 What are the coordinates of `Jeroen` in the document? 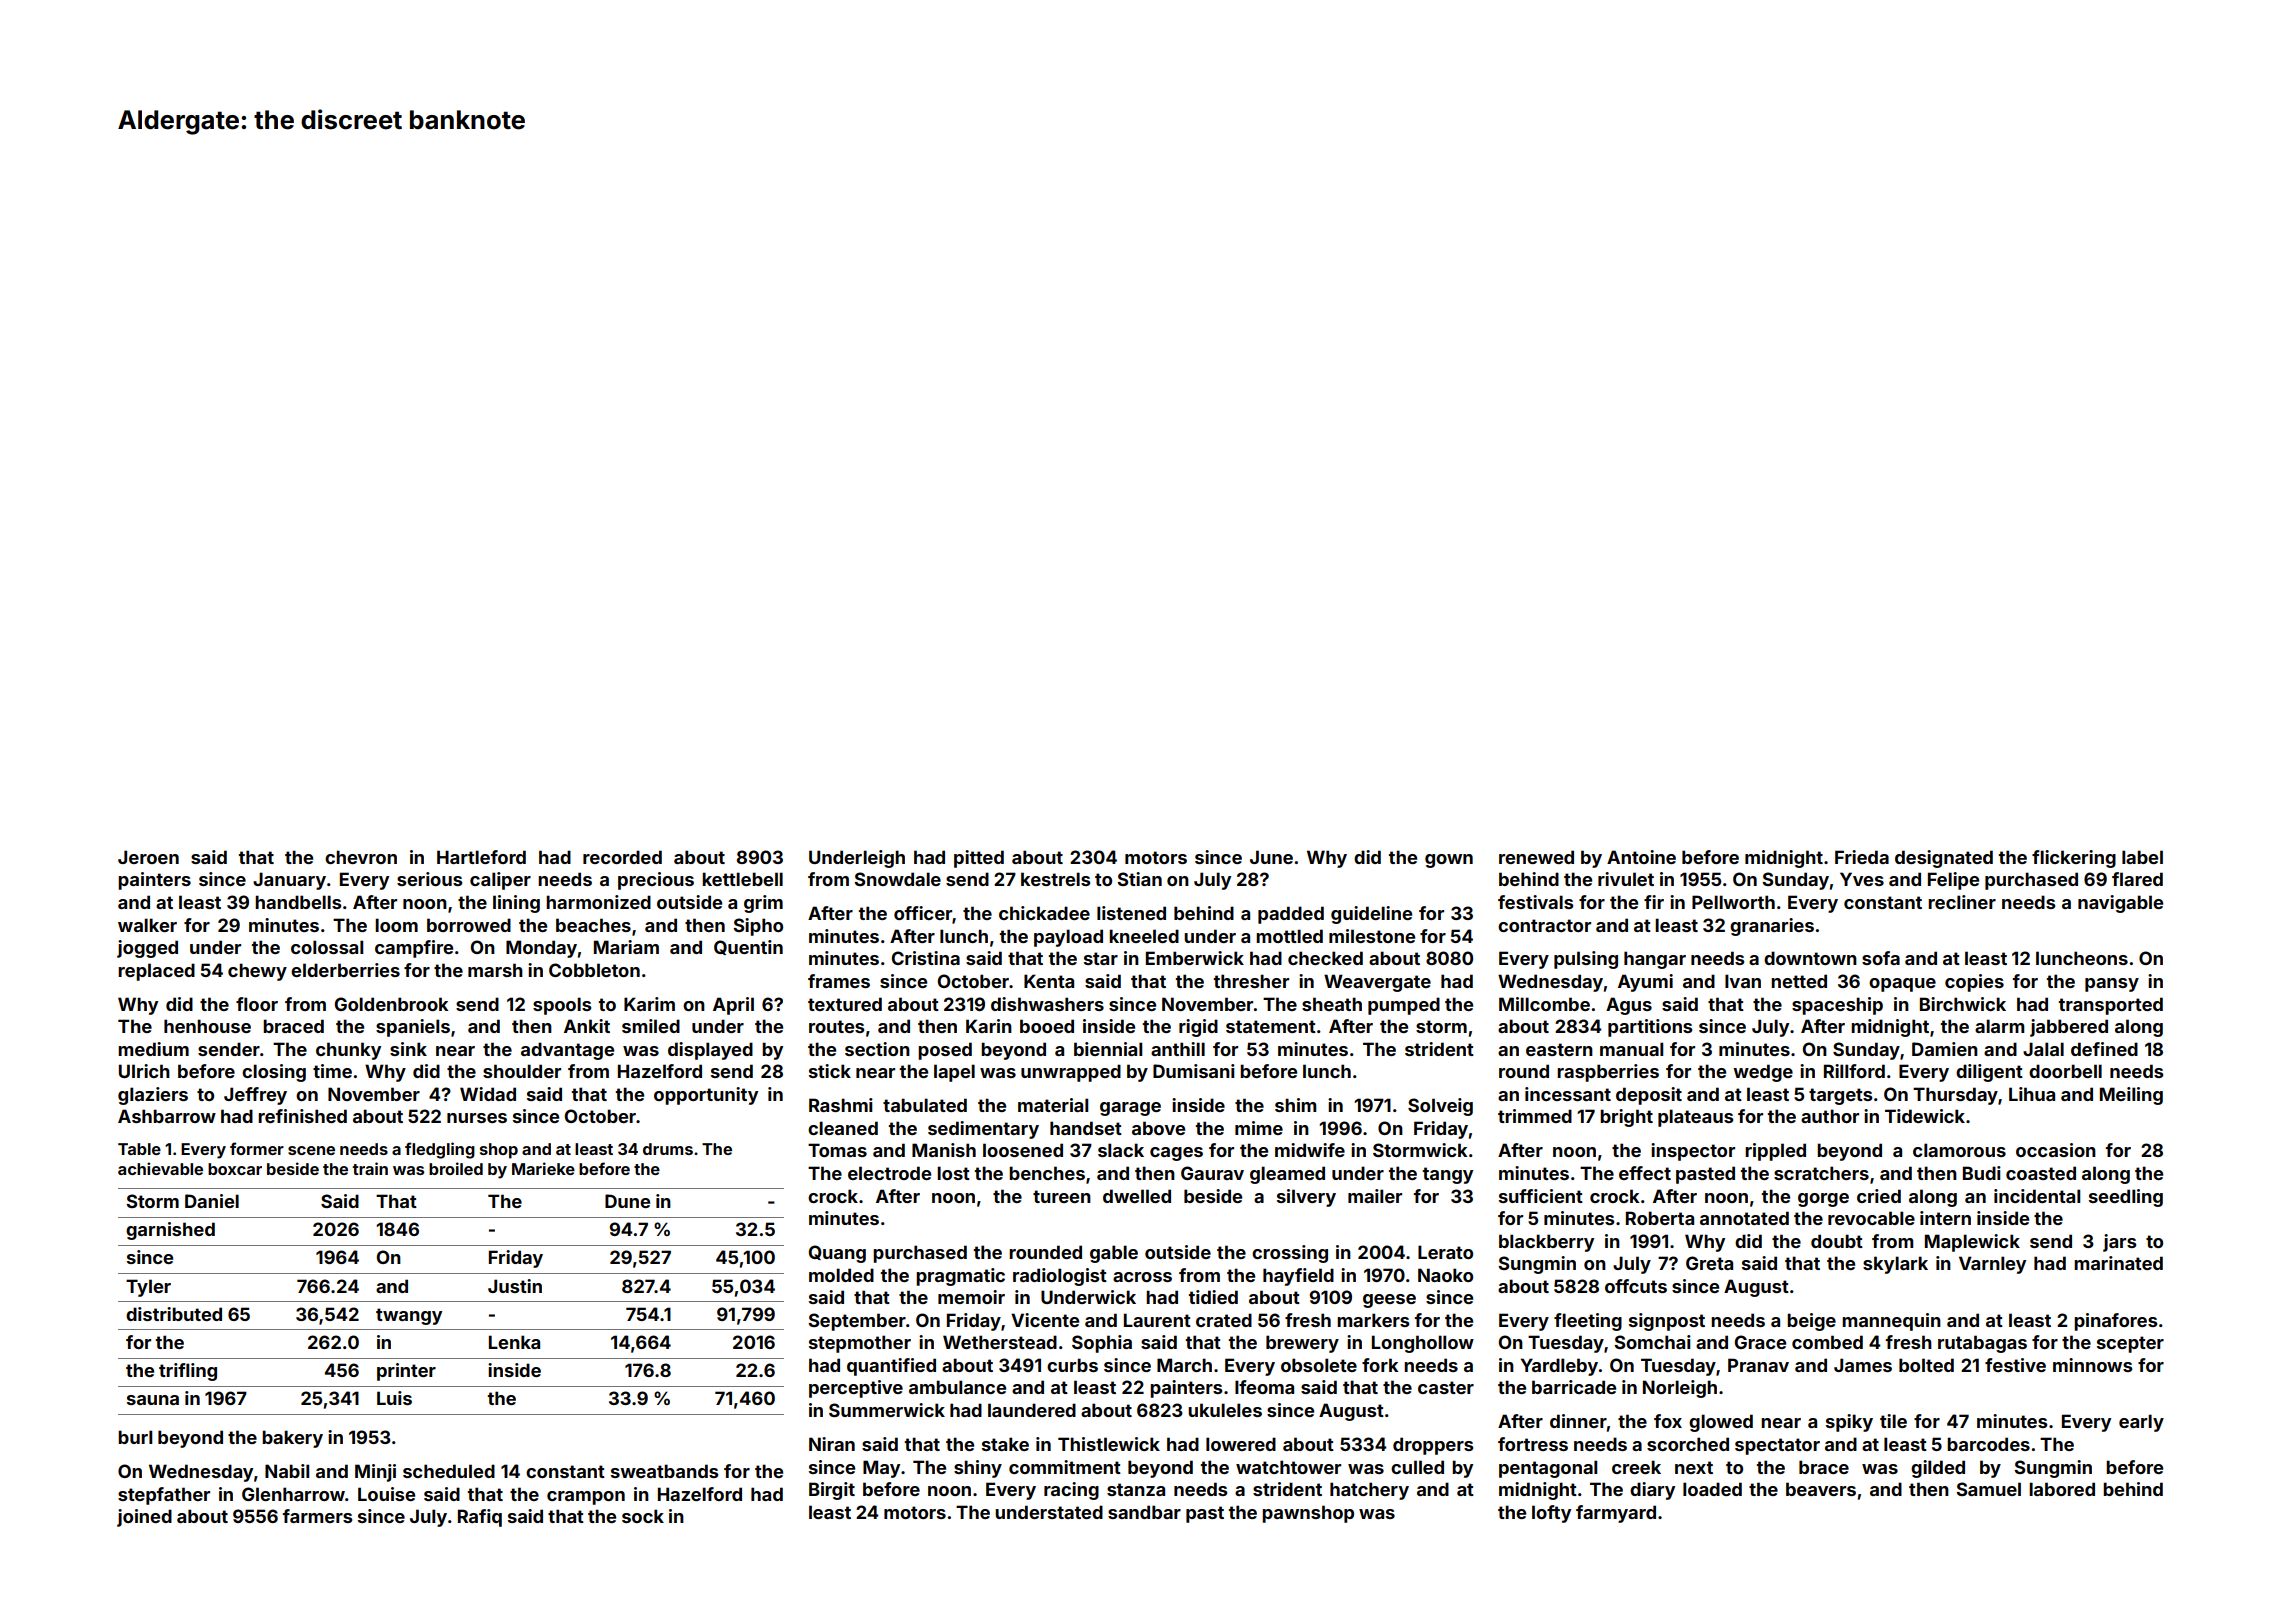 It's located at (148, 857).
